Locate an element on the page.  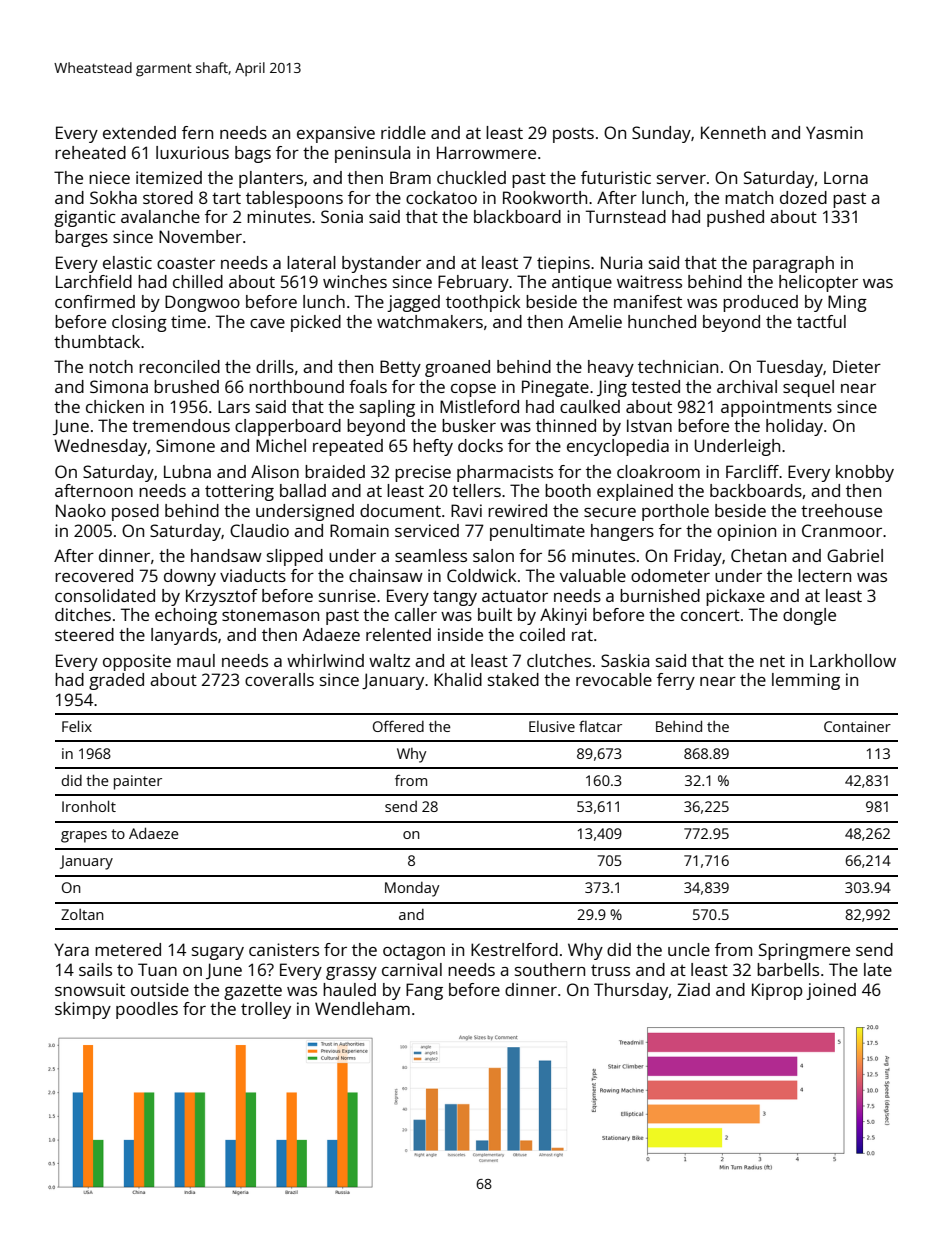
maul is located at coordinates (196, 660).
